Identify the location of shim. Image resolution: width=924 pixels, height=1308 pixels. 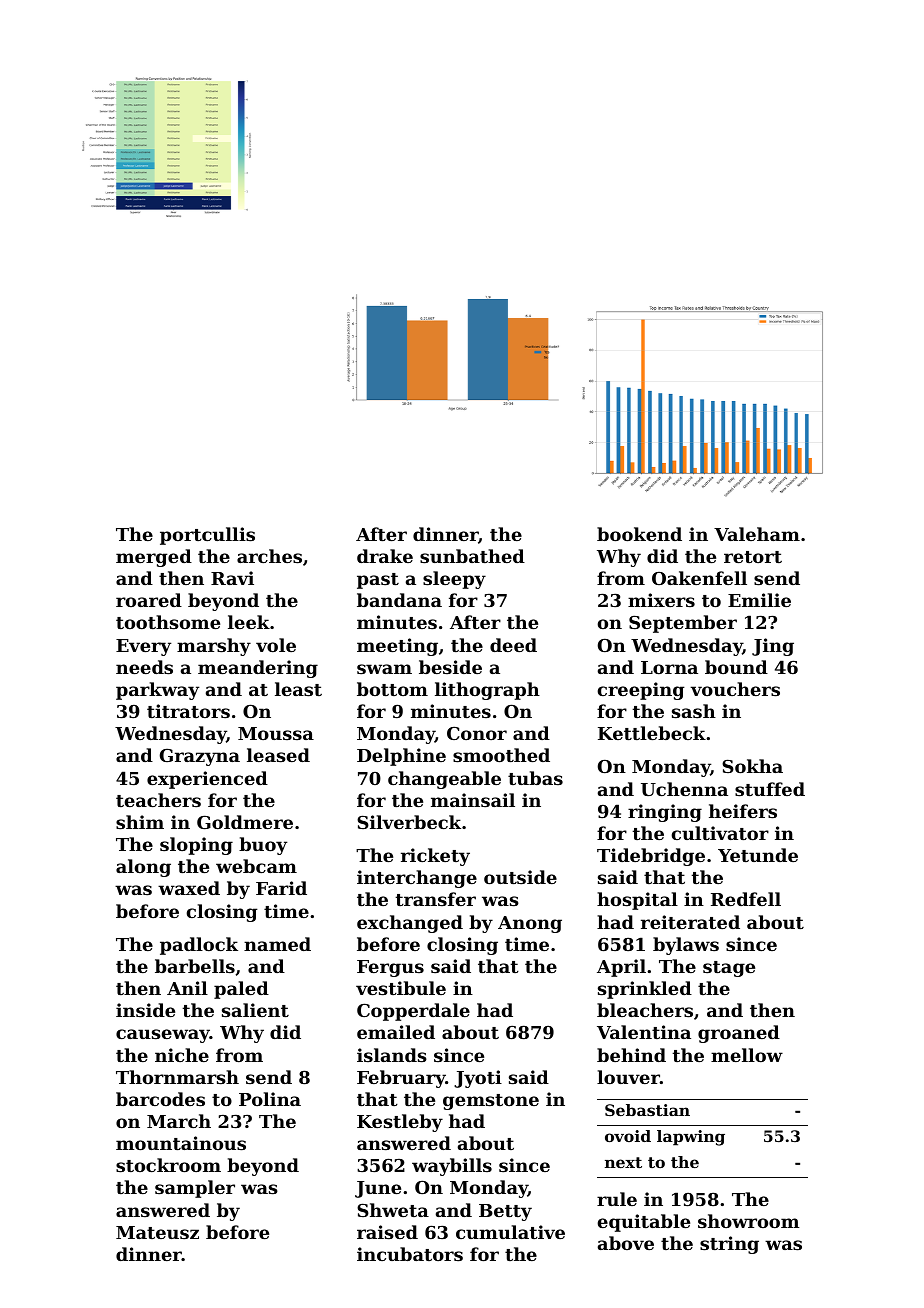
(140, 822).
